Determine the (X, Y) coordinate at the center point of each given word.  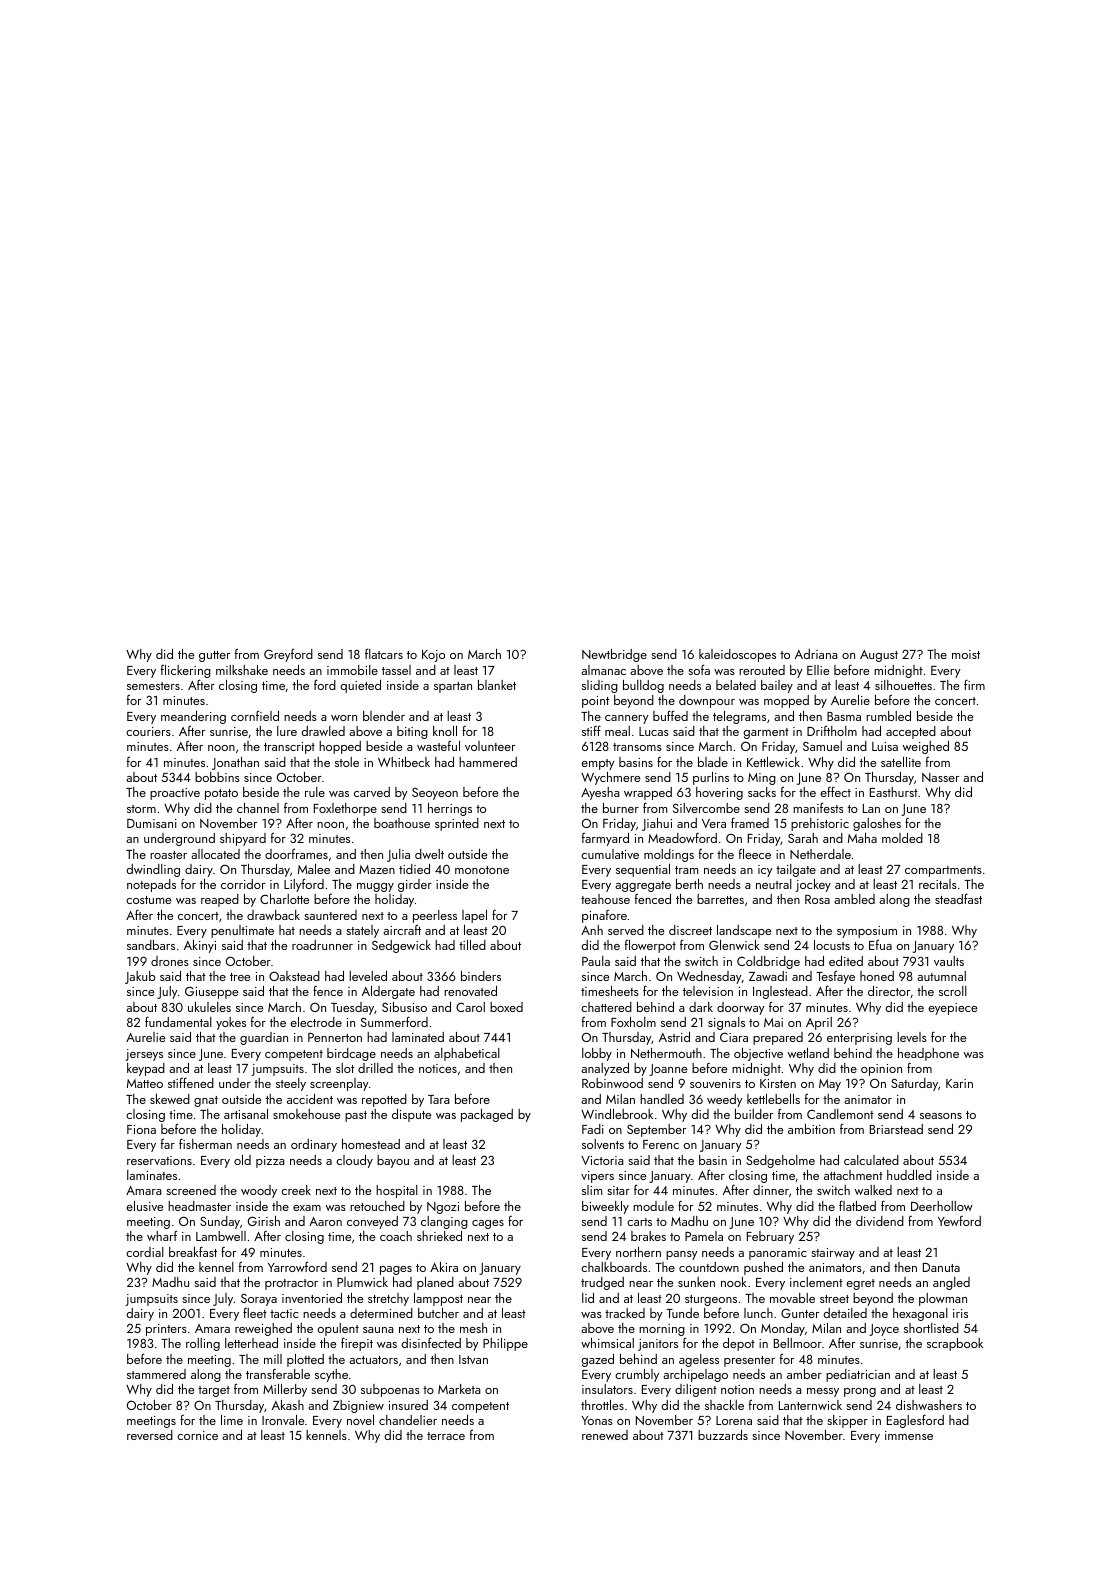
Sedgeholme (780, 1161)
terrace (446, 1436)
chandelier (408, 1420)
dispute (411, 1115)
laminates (152, 1175)
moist (966, 654)
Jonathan (235, 763)
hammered (488, 762)
